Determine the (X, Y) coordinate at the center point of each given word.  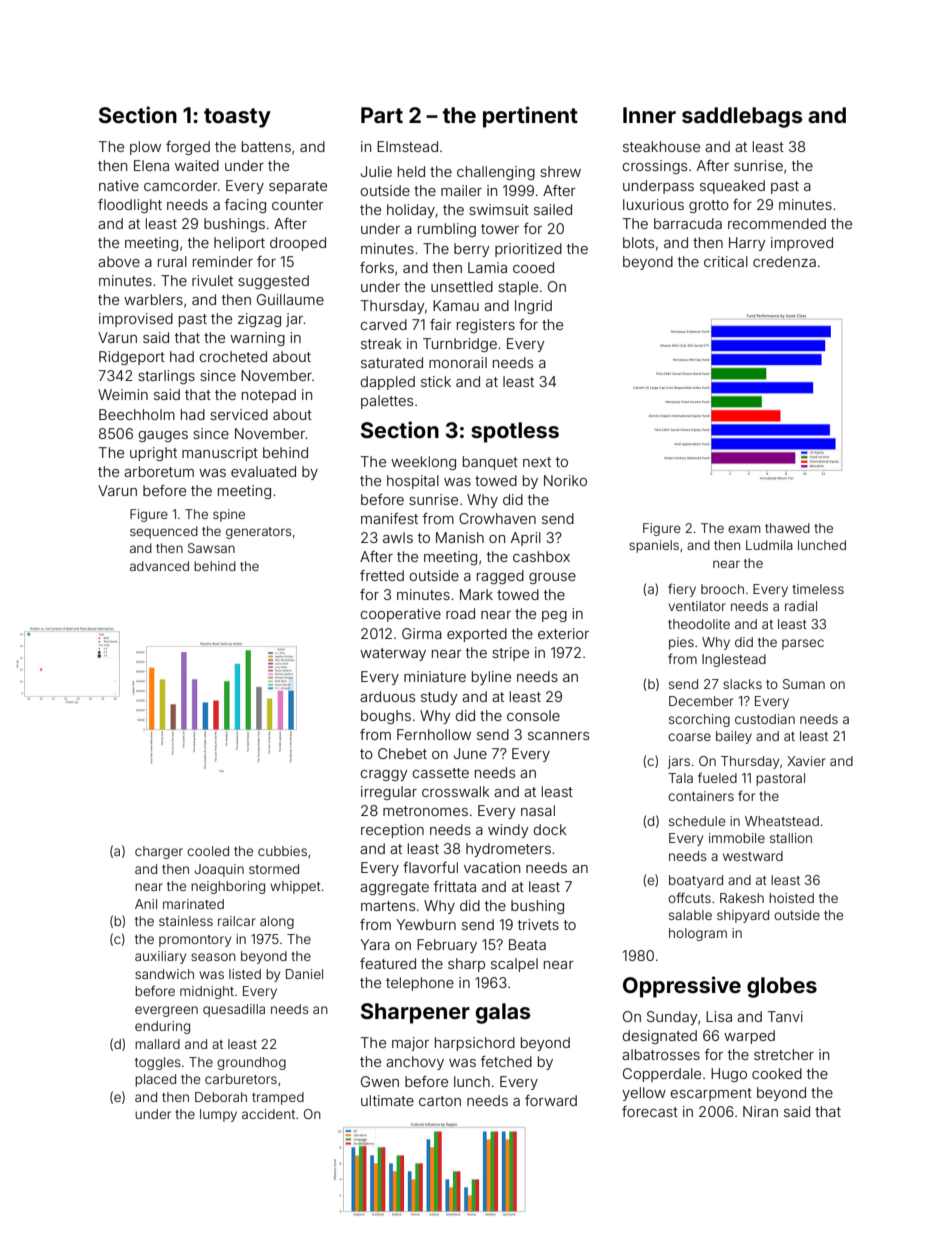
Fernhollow (434, 734)
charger (159, 852)
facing (245, 206)
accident (268, 1114)
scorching (699, 720)
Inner (649, 115)
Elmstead (407, 146)
